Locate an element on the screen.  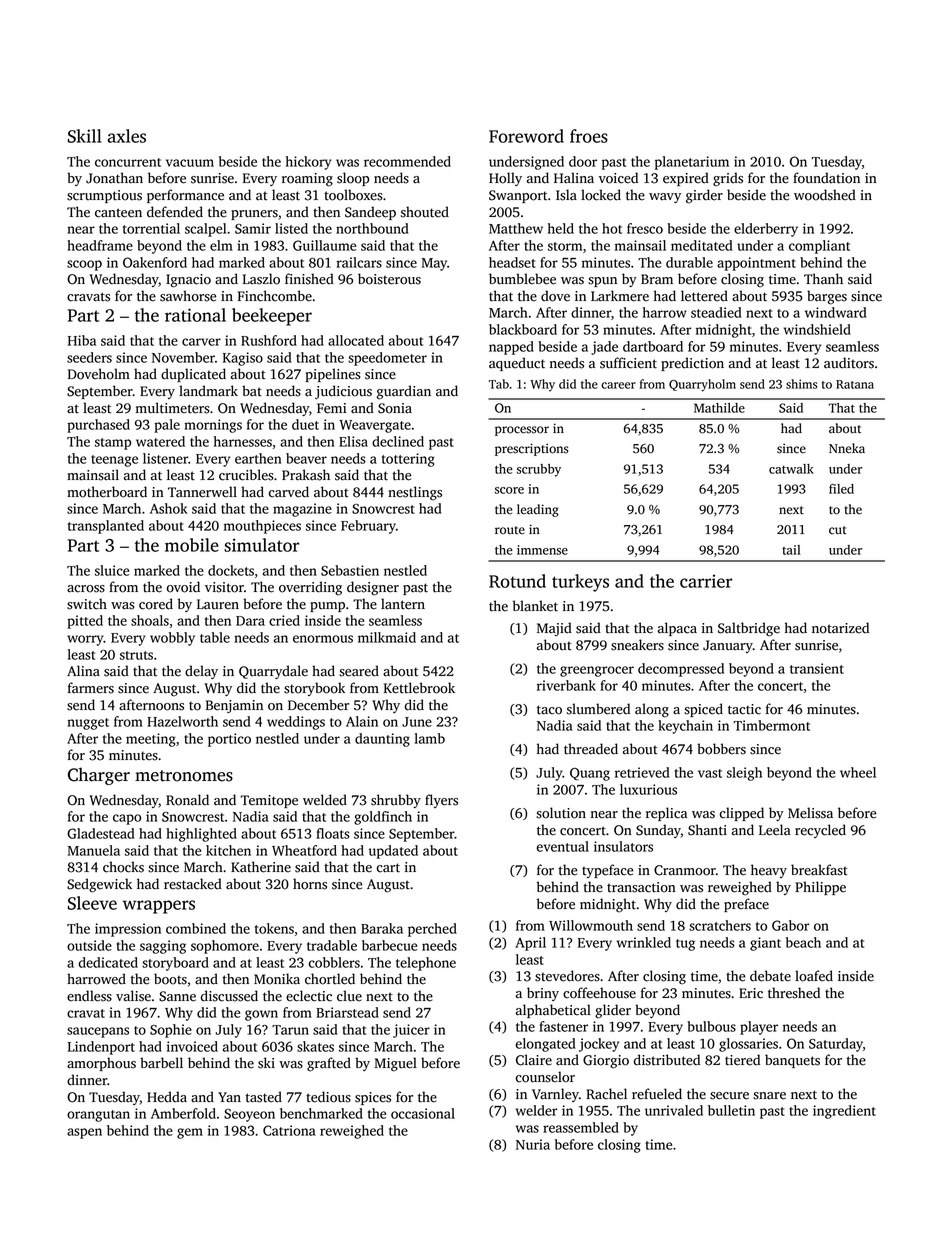
foundation is located at coordinates (826, 178).
